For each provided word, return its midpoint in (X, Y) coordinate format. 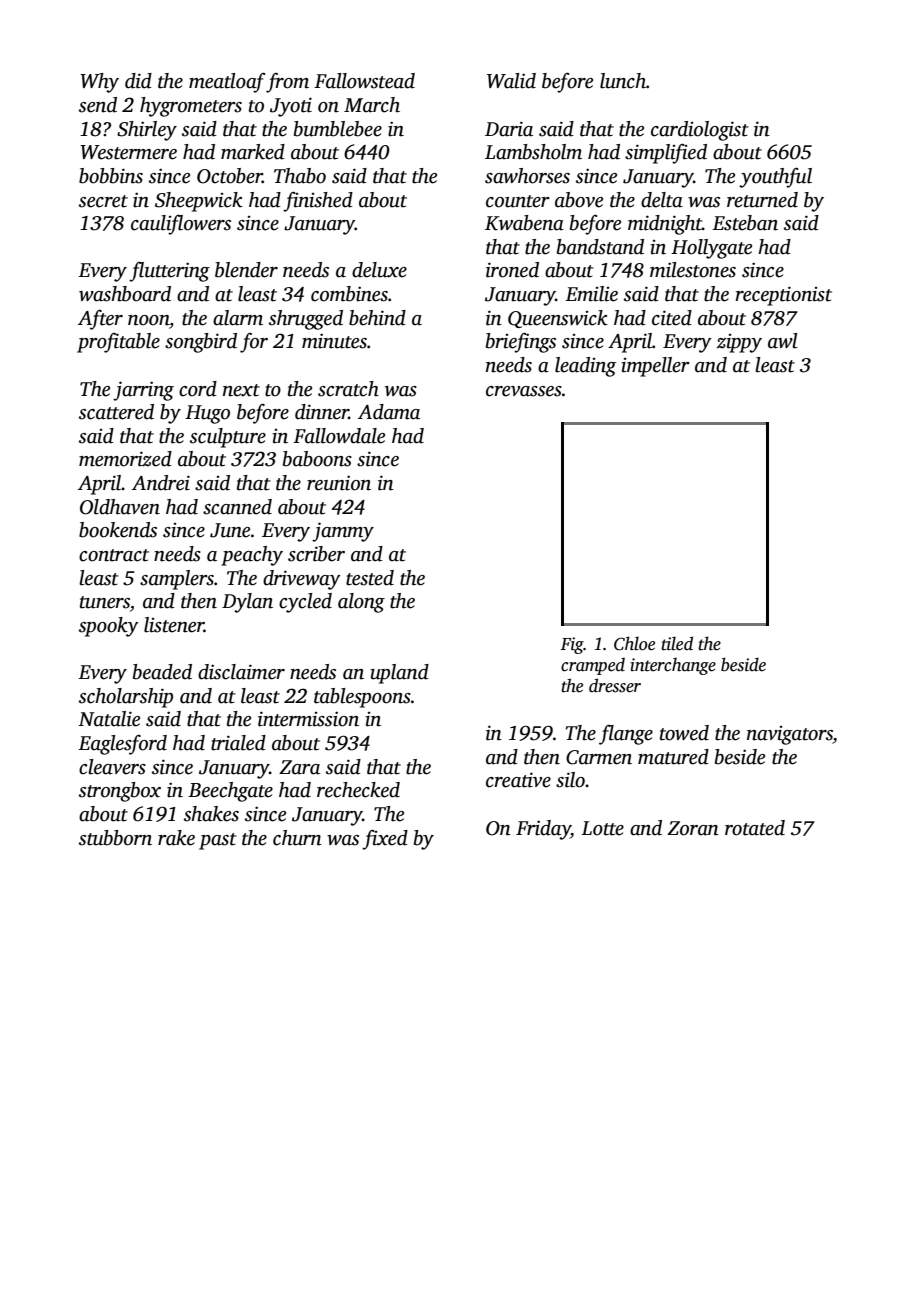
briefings (521, 342)
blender (246, 270)
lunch (623, 81)
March (372, 105)
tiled (677, 643)
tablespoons (362, 698)
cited (672, 318)
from (287, 83)
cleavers (112, 767)
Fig (572, 645)
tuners (105, 602)
